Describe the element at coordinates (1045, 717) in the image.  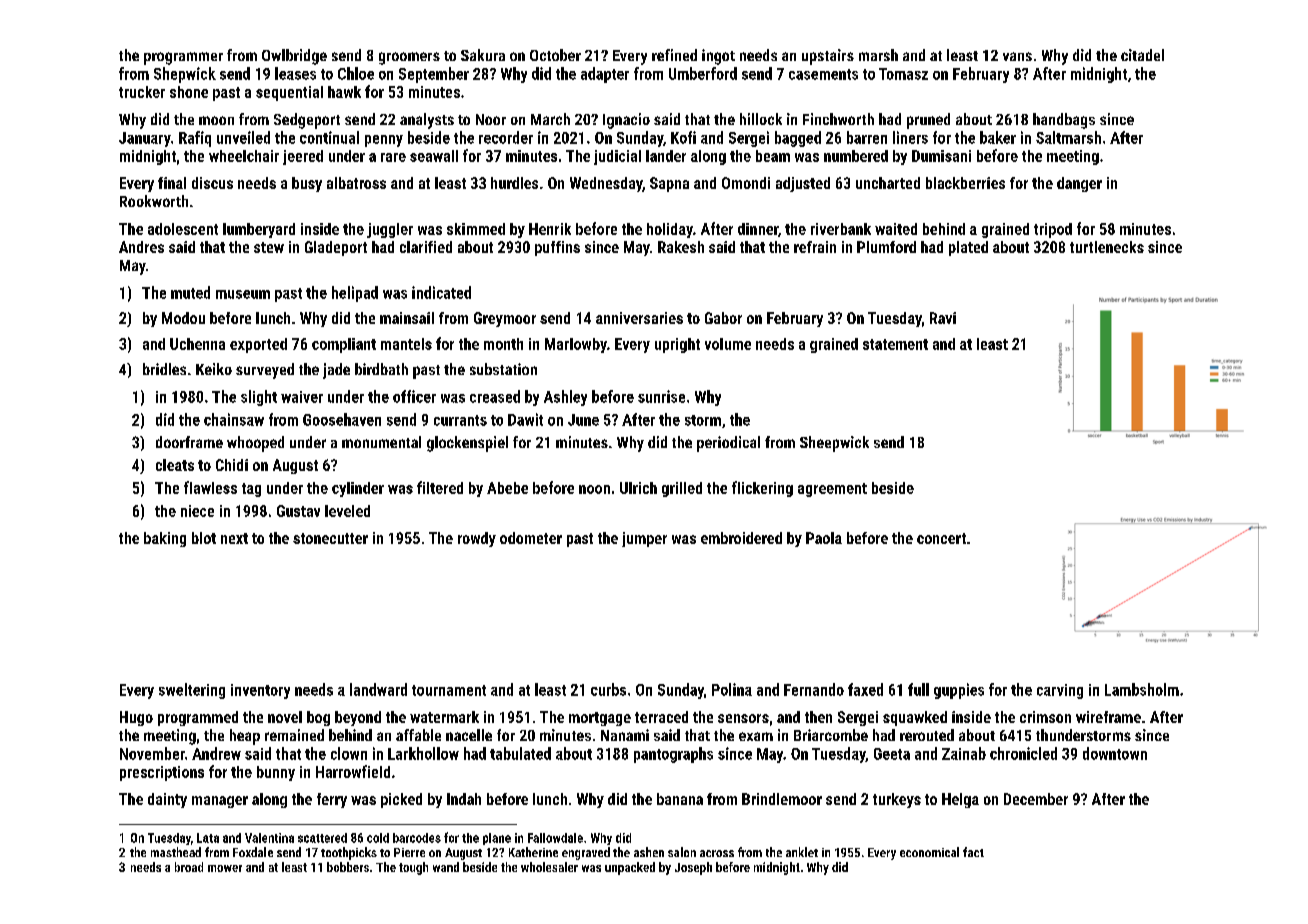
I see `crimson` at that location.
